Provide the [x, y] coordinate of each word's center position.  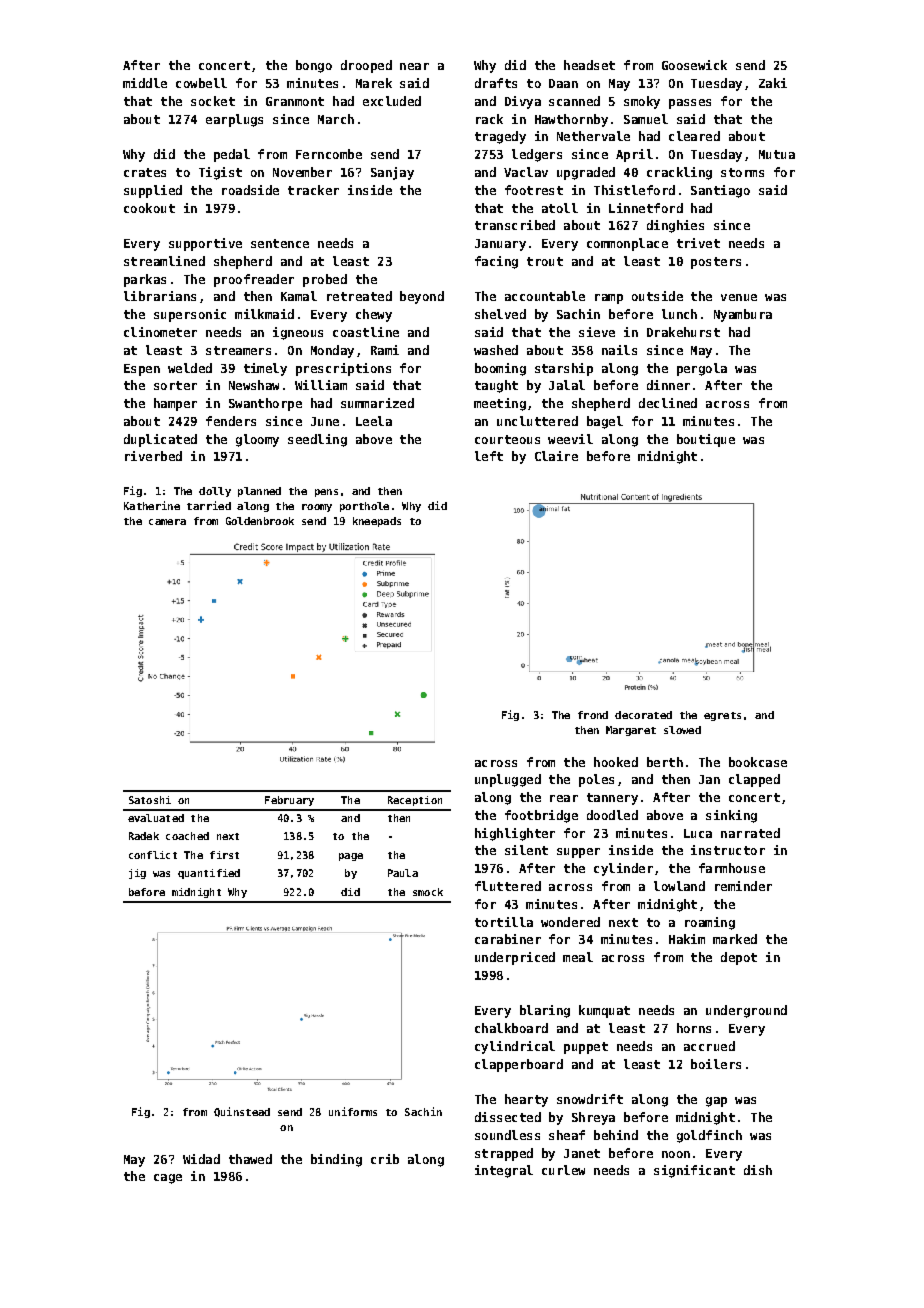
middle [145, 83]
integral [504, 1171]
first [224, 855]
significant [694, 1171]
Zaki [773, 83]
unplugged [508, 780]
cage [168, 1179]
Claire [556, 456]
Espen [142, 370]
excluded [392, 101]
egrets [722, 716]
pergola [702, 369]
